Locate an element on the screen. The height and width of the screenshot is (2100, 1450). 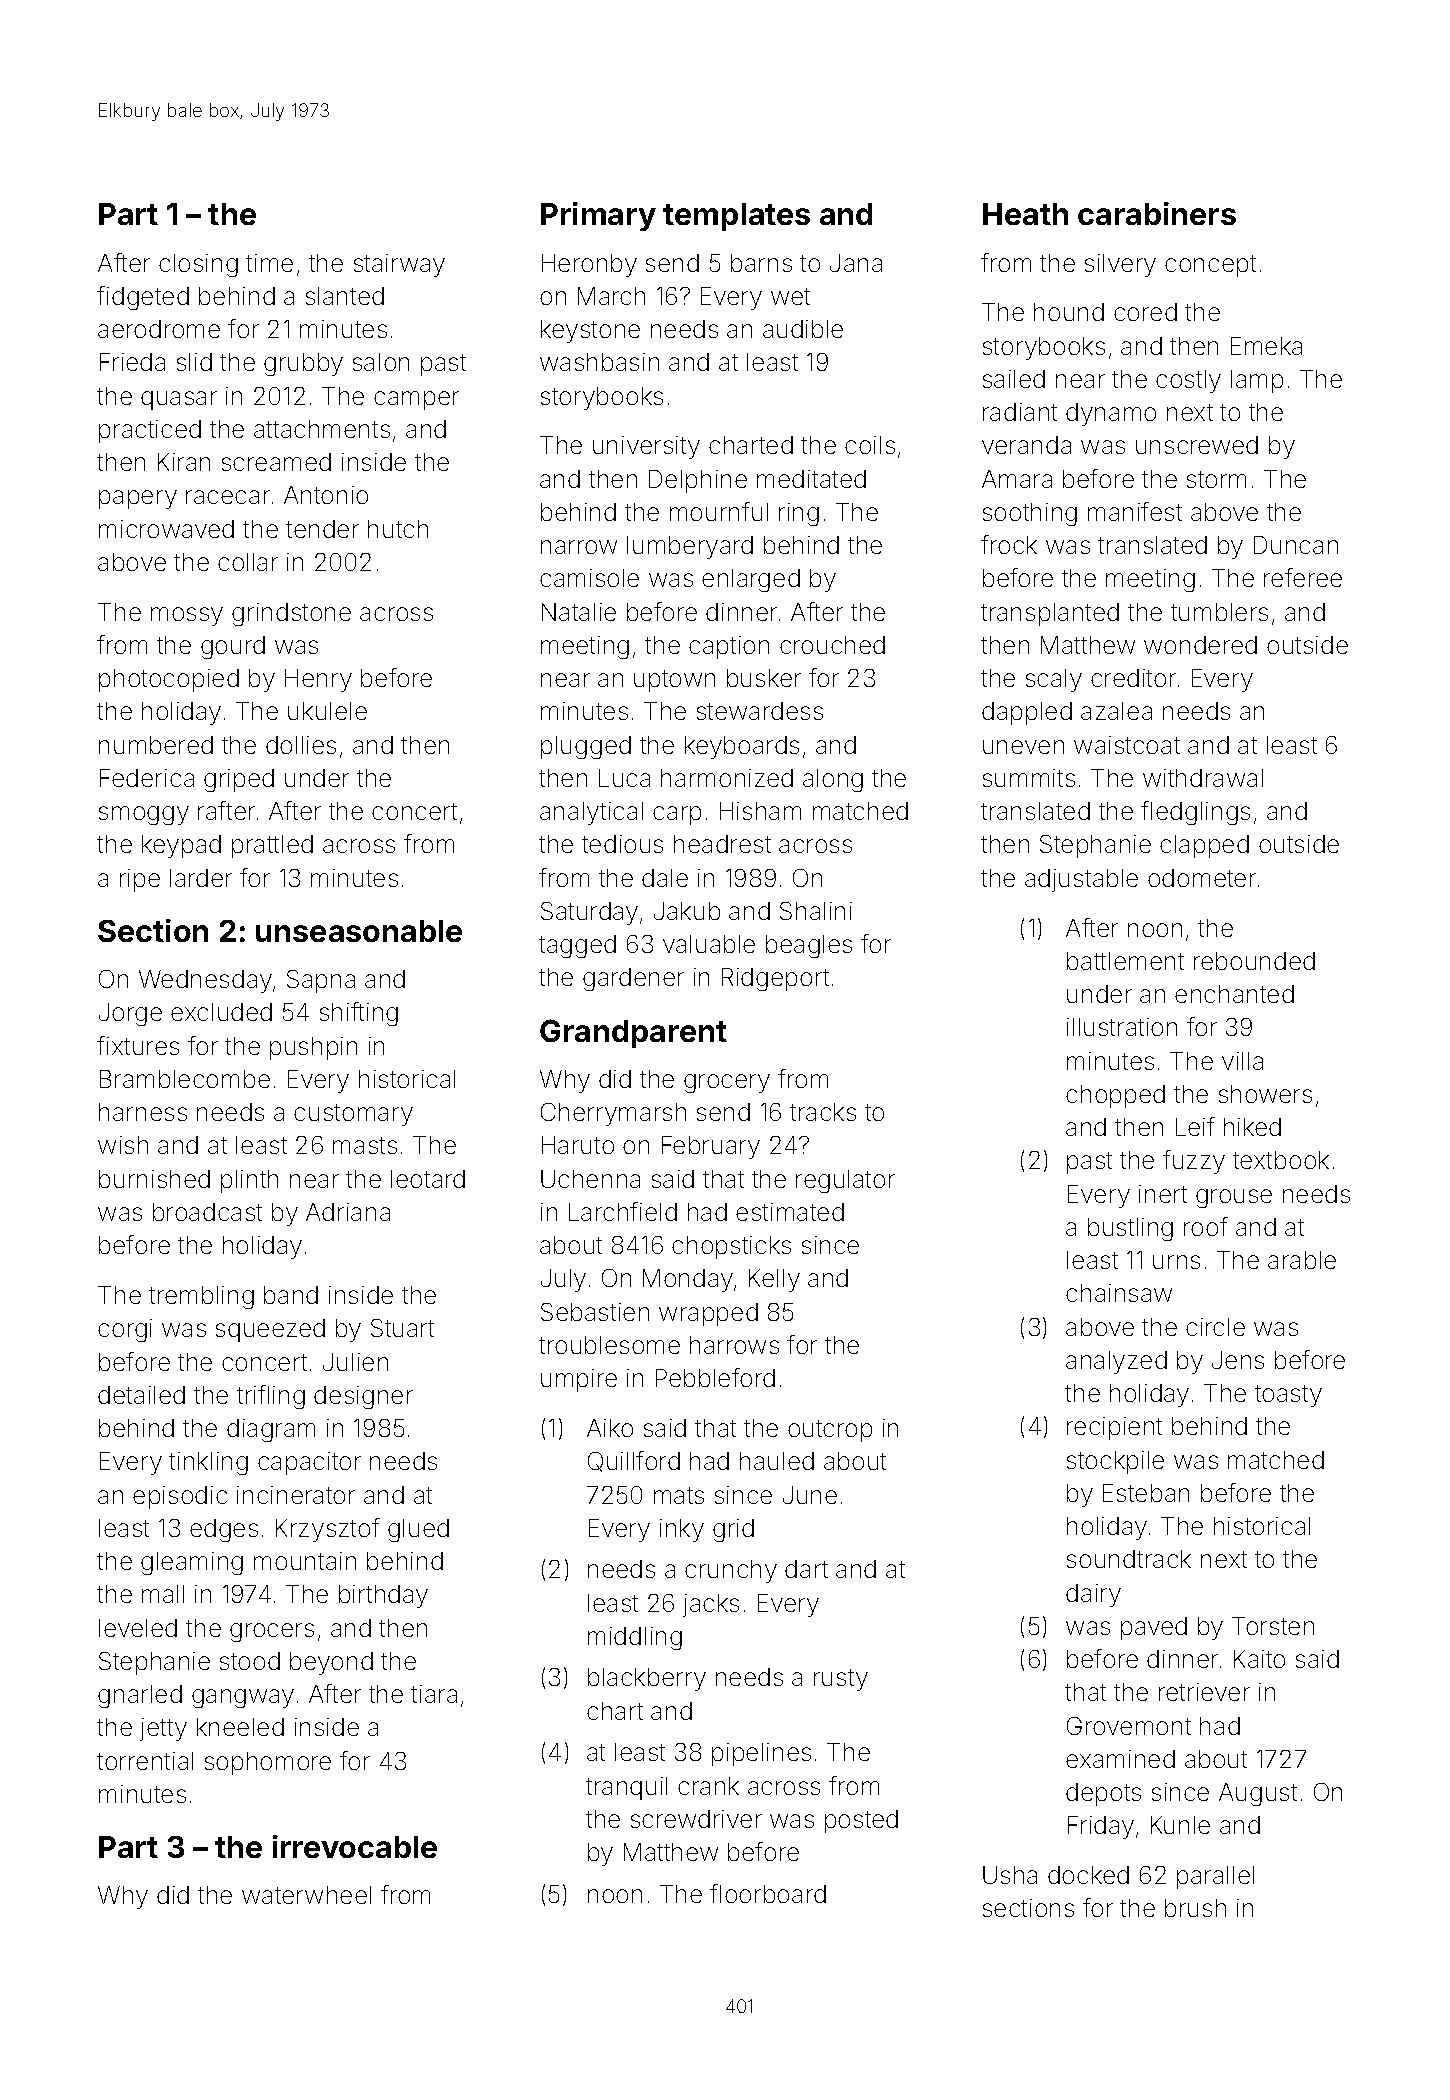
collar is located at coordinates (248, 562).
